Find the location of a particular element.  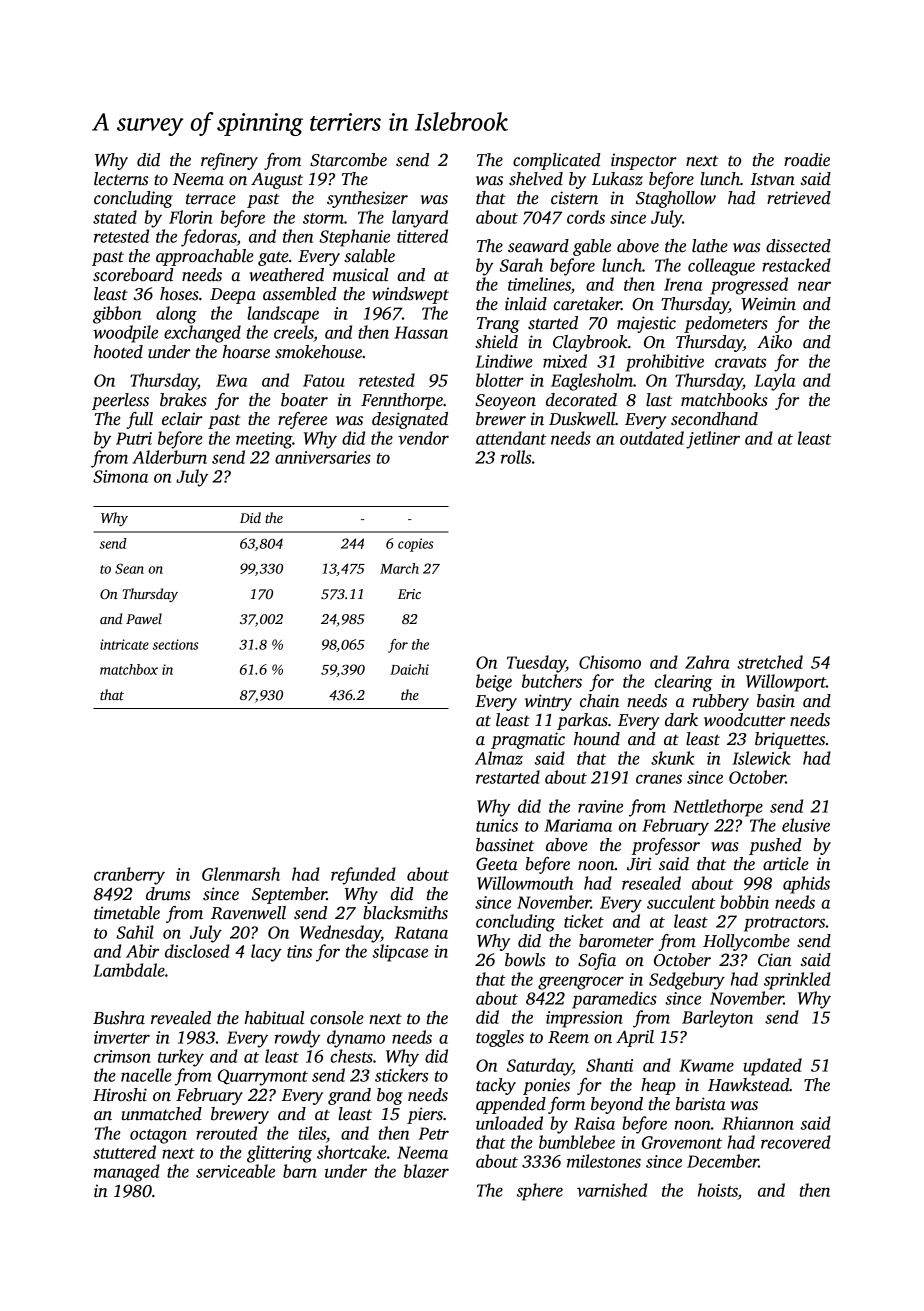

Layla is located at coordinates (774, 382).
